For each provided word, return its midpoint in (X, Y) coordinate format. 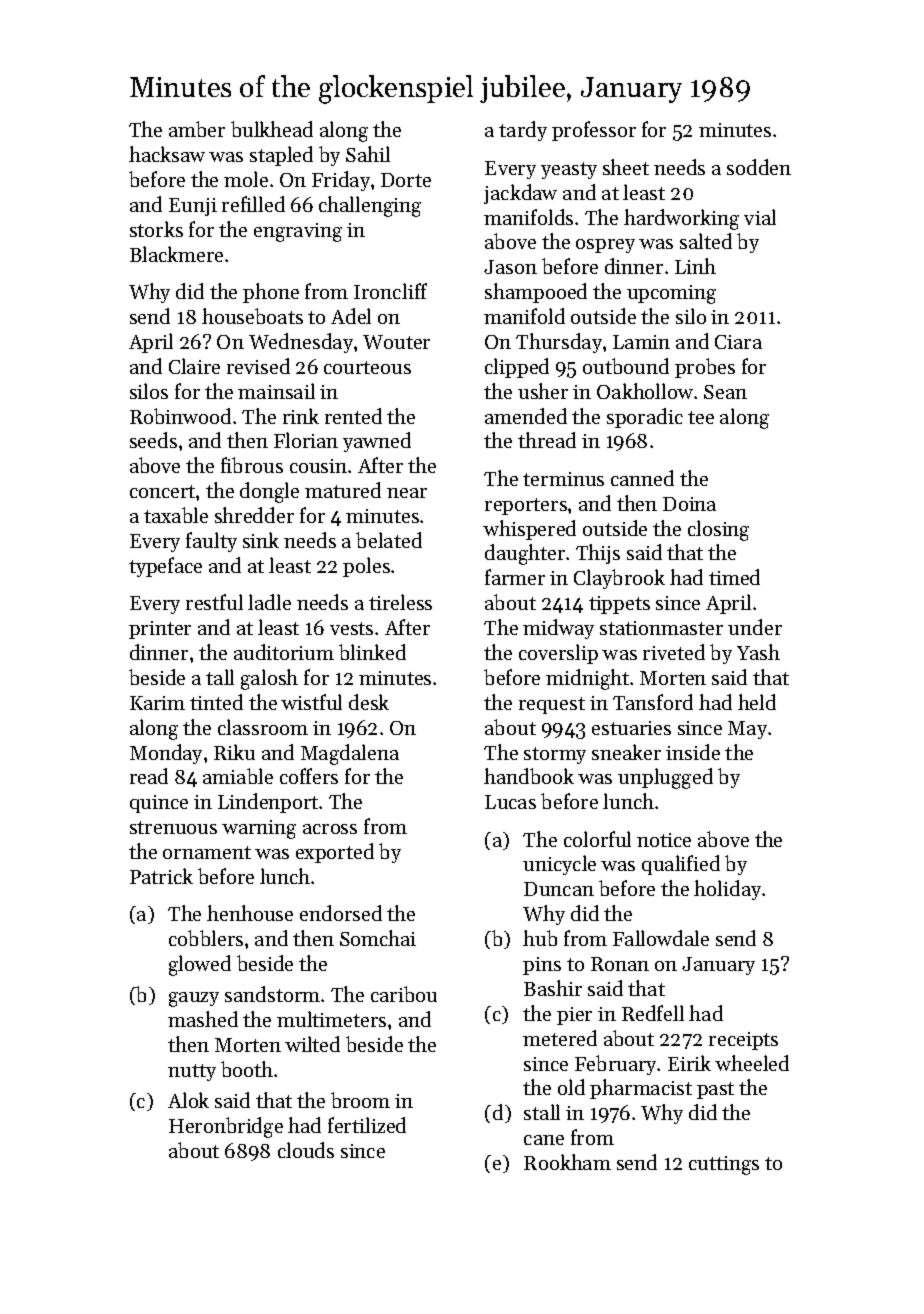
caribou (404, 994)
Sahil (368, 154)
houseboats (252, 316)
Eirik (689, 1063)
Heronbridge (226, 1127)
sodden (759, 167)
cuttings (724, 1165)
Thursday (559, 343)
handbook (529, 776)
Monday (166, 754)
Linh (695, 266)
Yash (758, 652)
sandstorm (272, 994)
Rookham (567, 1162)
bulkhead (272, 129)
